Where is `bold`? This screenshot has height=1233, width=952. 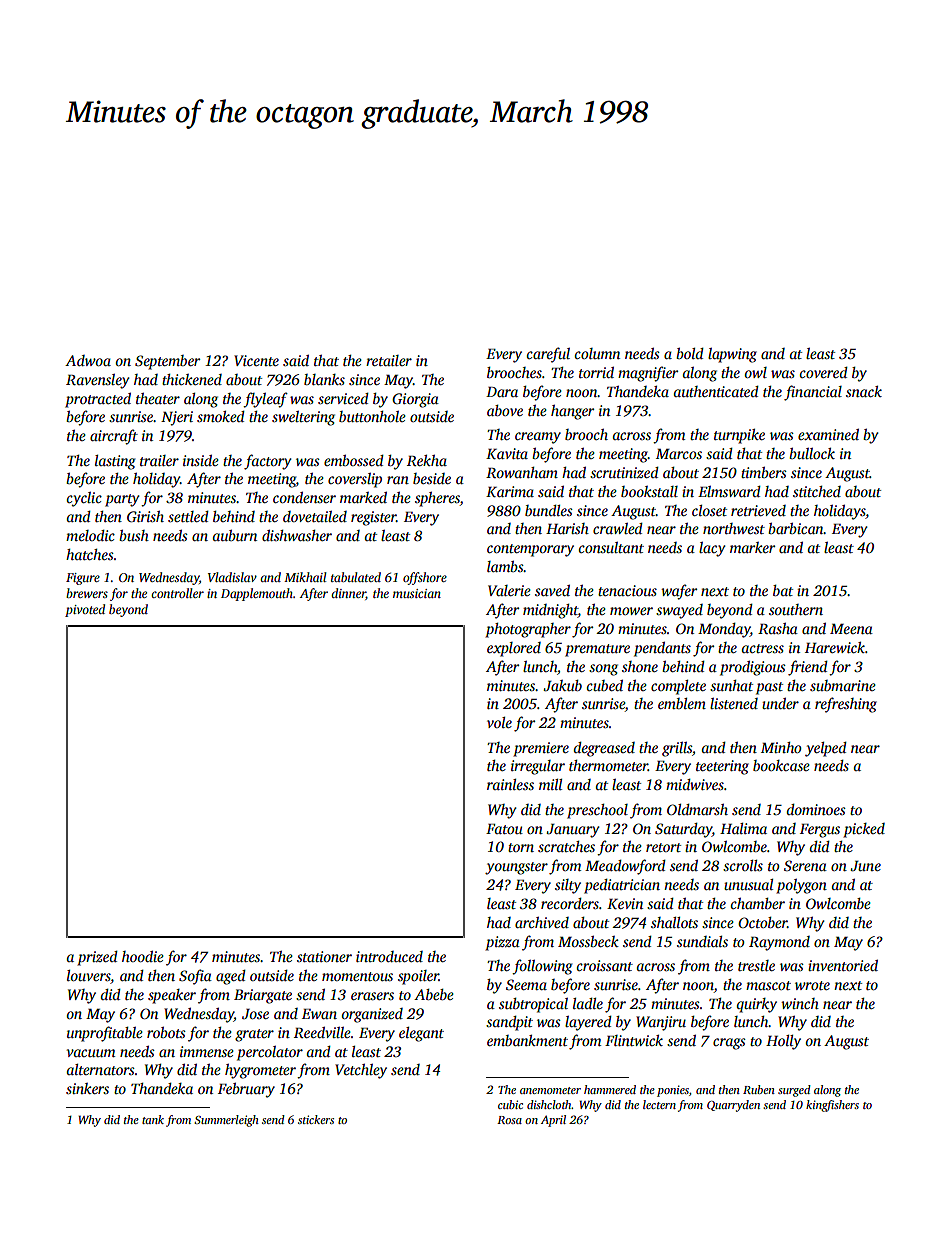 bold is located at coordinates (690, 353).
